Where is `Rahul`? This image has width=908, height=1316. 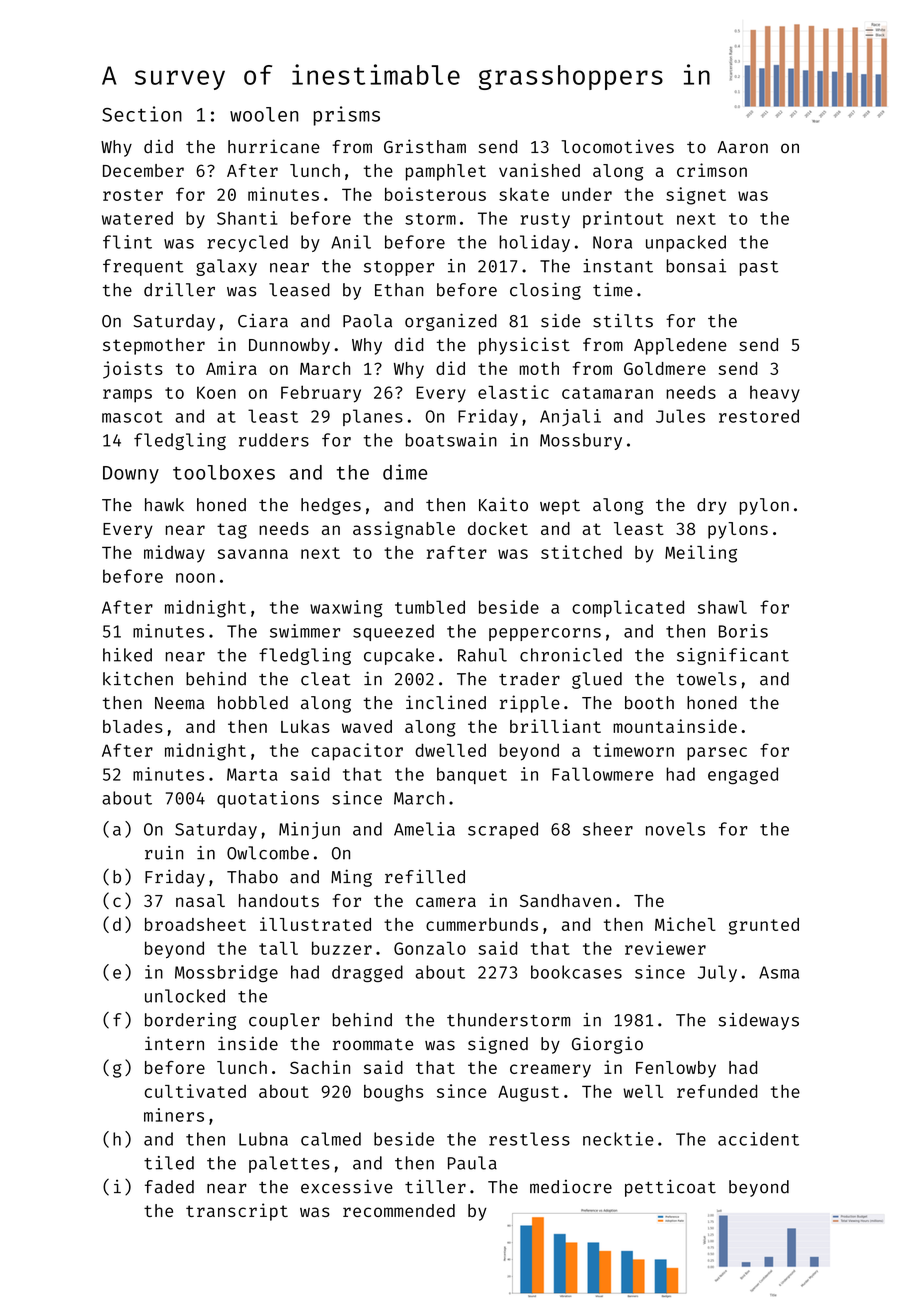
Rahul is located at coordinates (482, 655).
